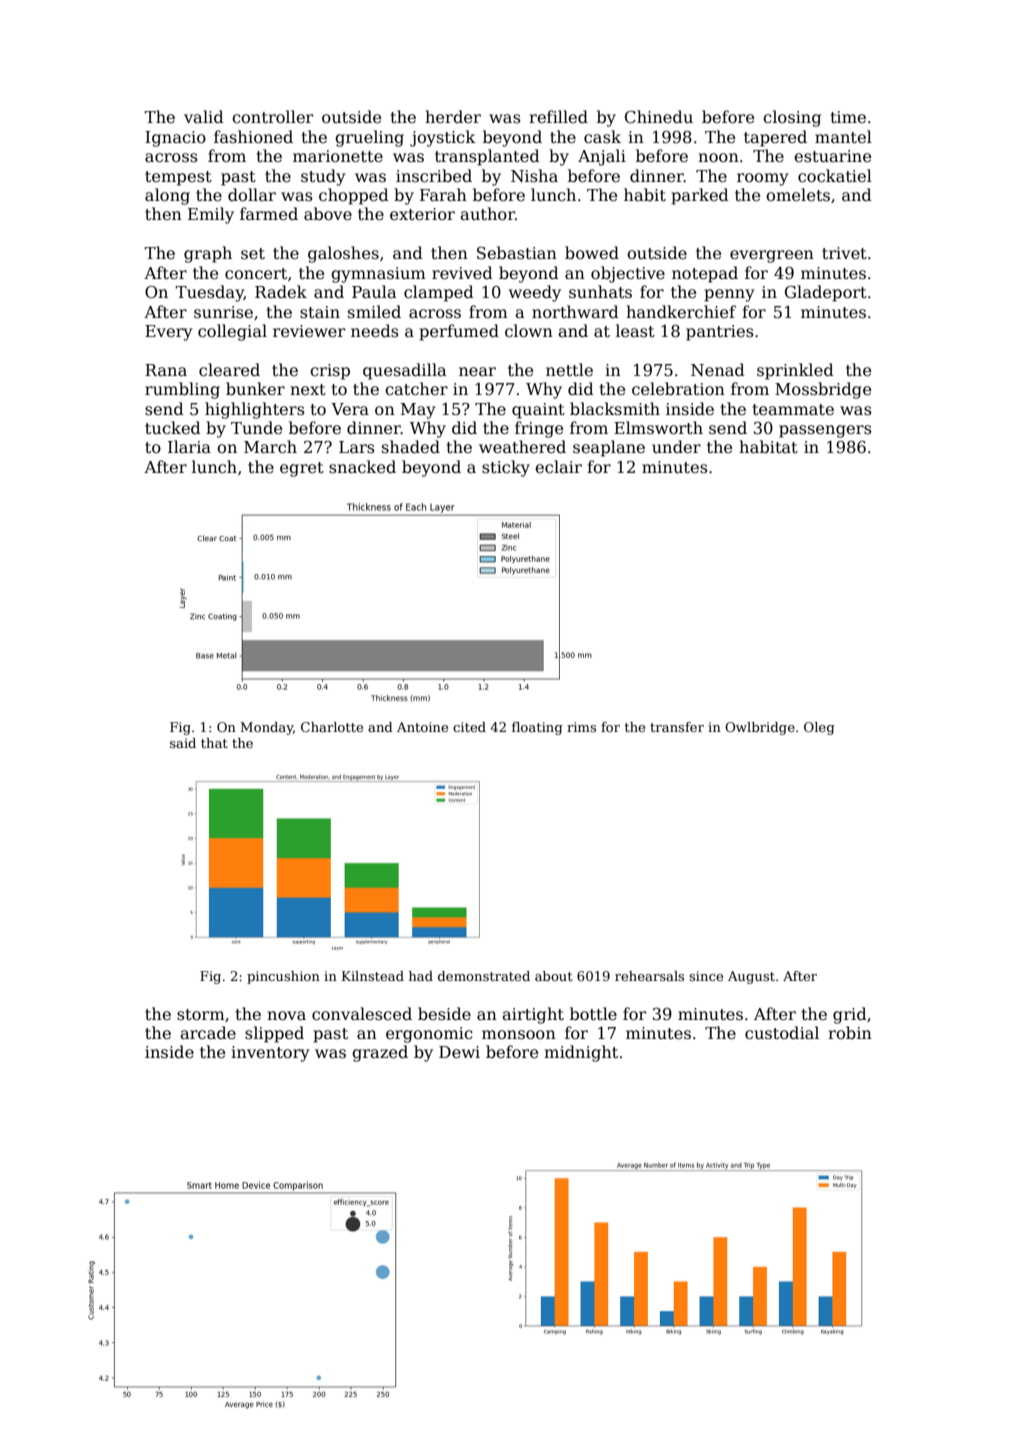 The width and height of the page is (1017, 1445). Describe the element at coordinates (232, 332) in the page. I see `collegial` at that location.
